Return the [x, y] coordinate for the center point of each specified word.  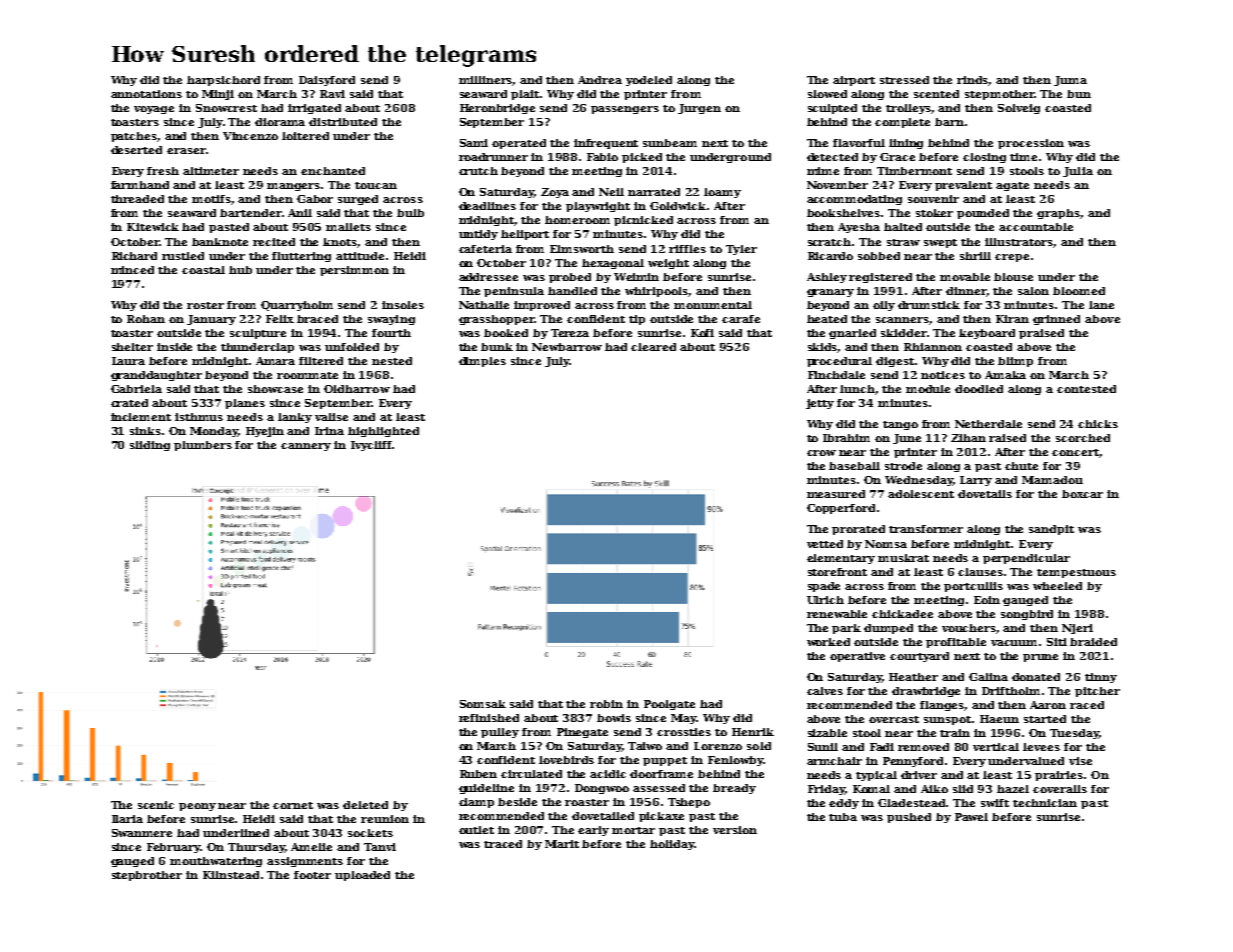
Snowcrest [226, 108]
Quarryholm [297, 306]
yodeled [649, 81]
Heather [913, 677]
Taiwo [645, 746]
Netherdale [988, 424]
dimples [482, 362]
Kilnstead [231, 875]
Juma [1070, 81]
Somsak [483, 704]
